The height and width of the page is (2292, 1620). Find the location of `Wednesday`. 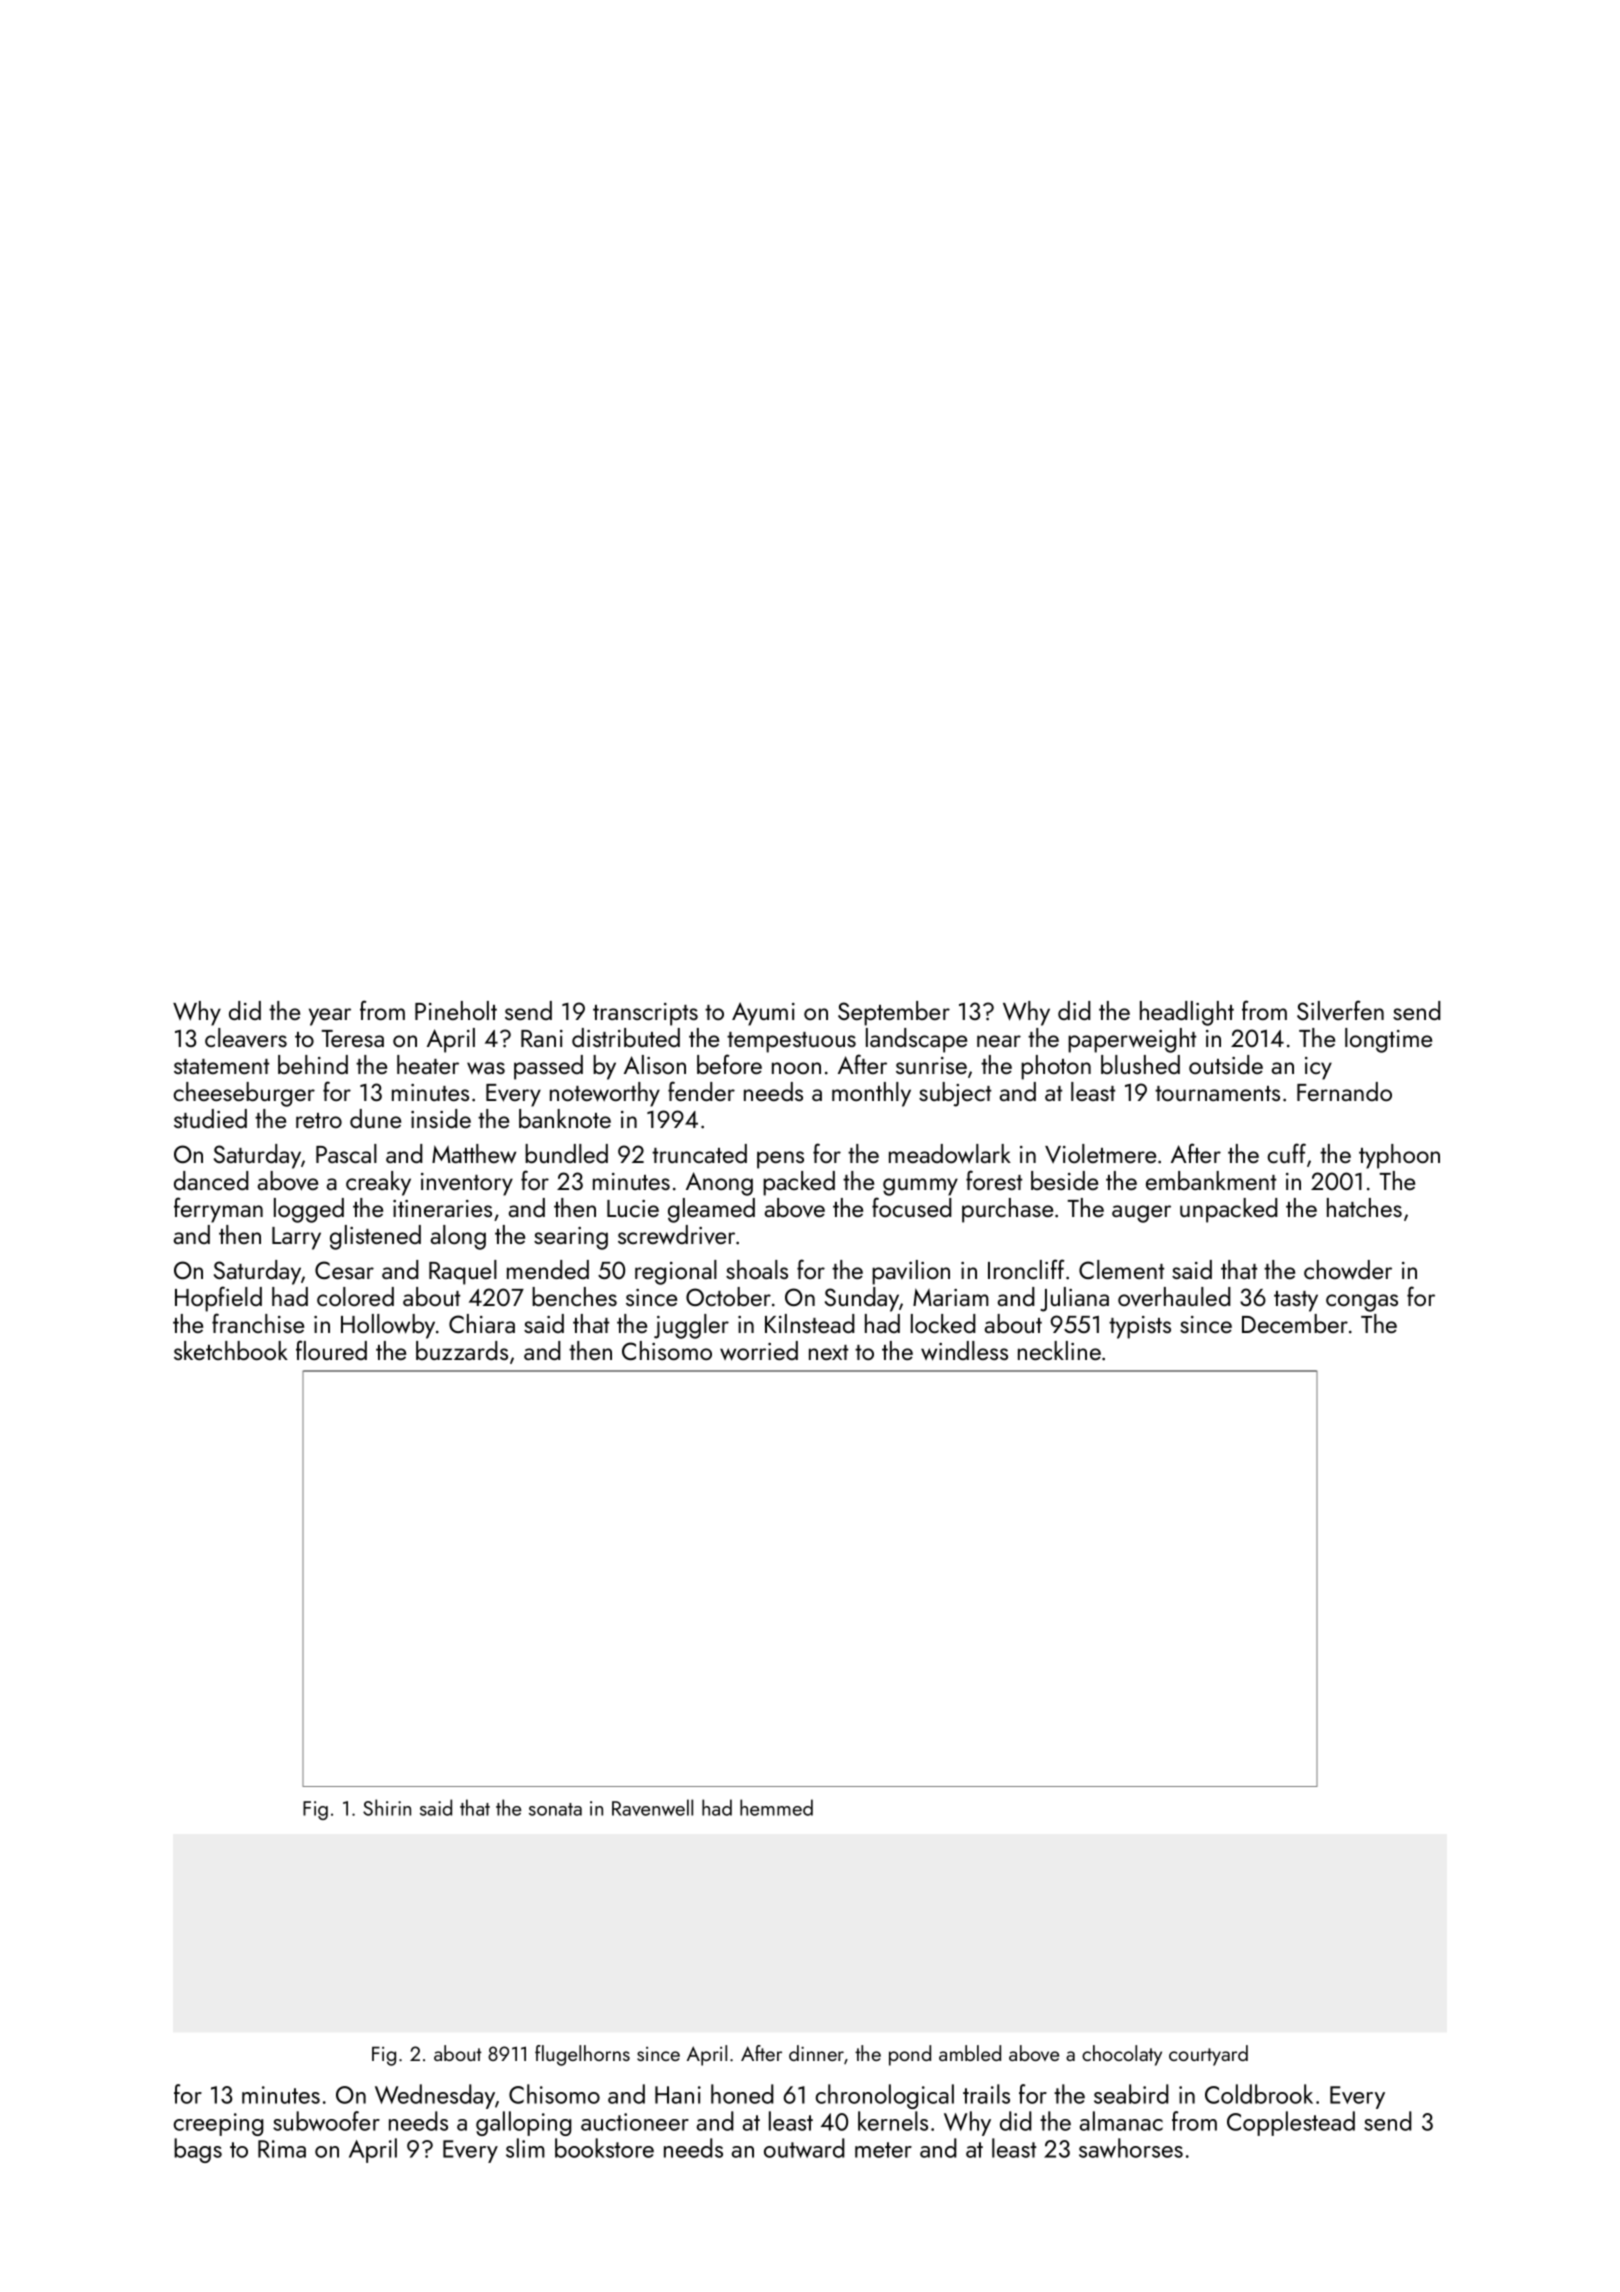

Wednesday is located at coordinates (435, 2096).
